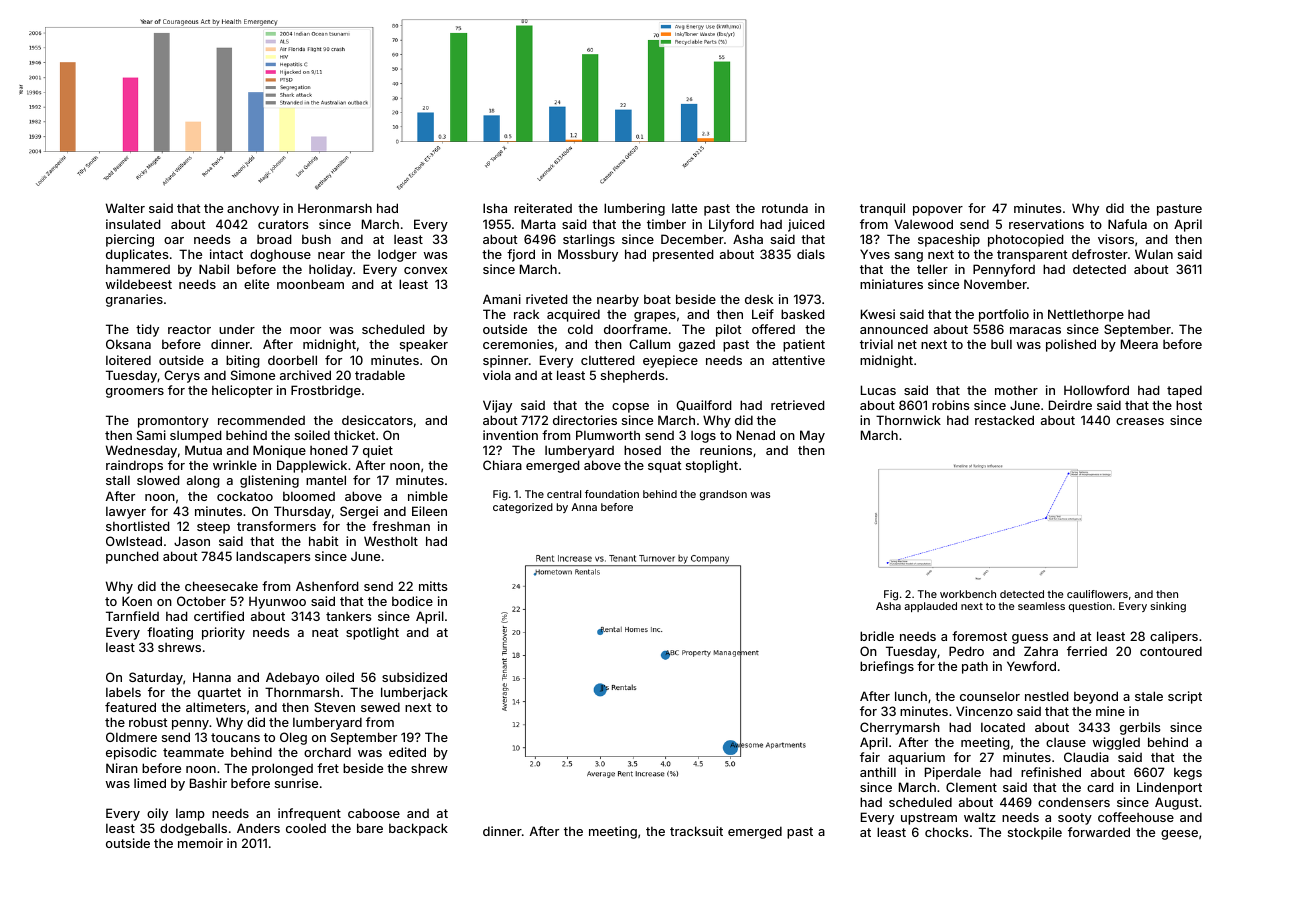 Image resolution: width=1308 pixels, height=924 pixels. What do you see at coordinates (670, 361) in the page?
I see `eyepiece` at bounding box center [670, 361].
